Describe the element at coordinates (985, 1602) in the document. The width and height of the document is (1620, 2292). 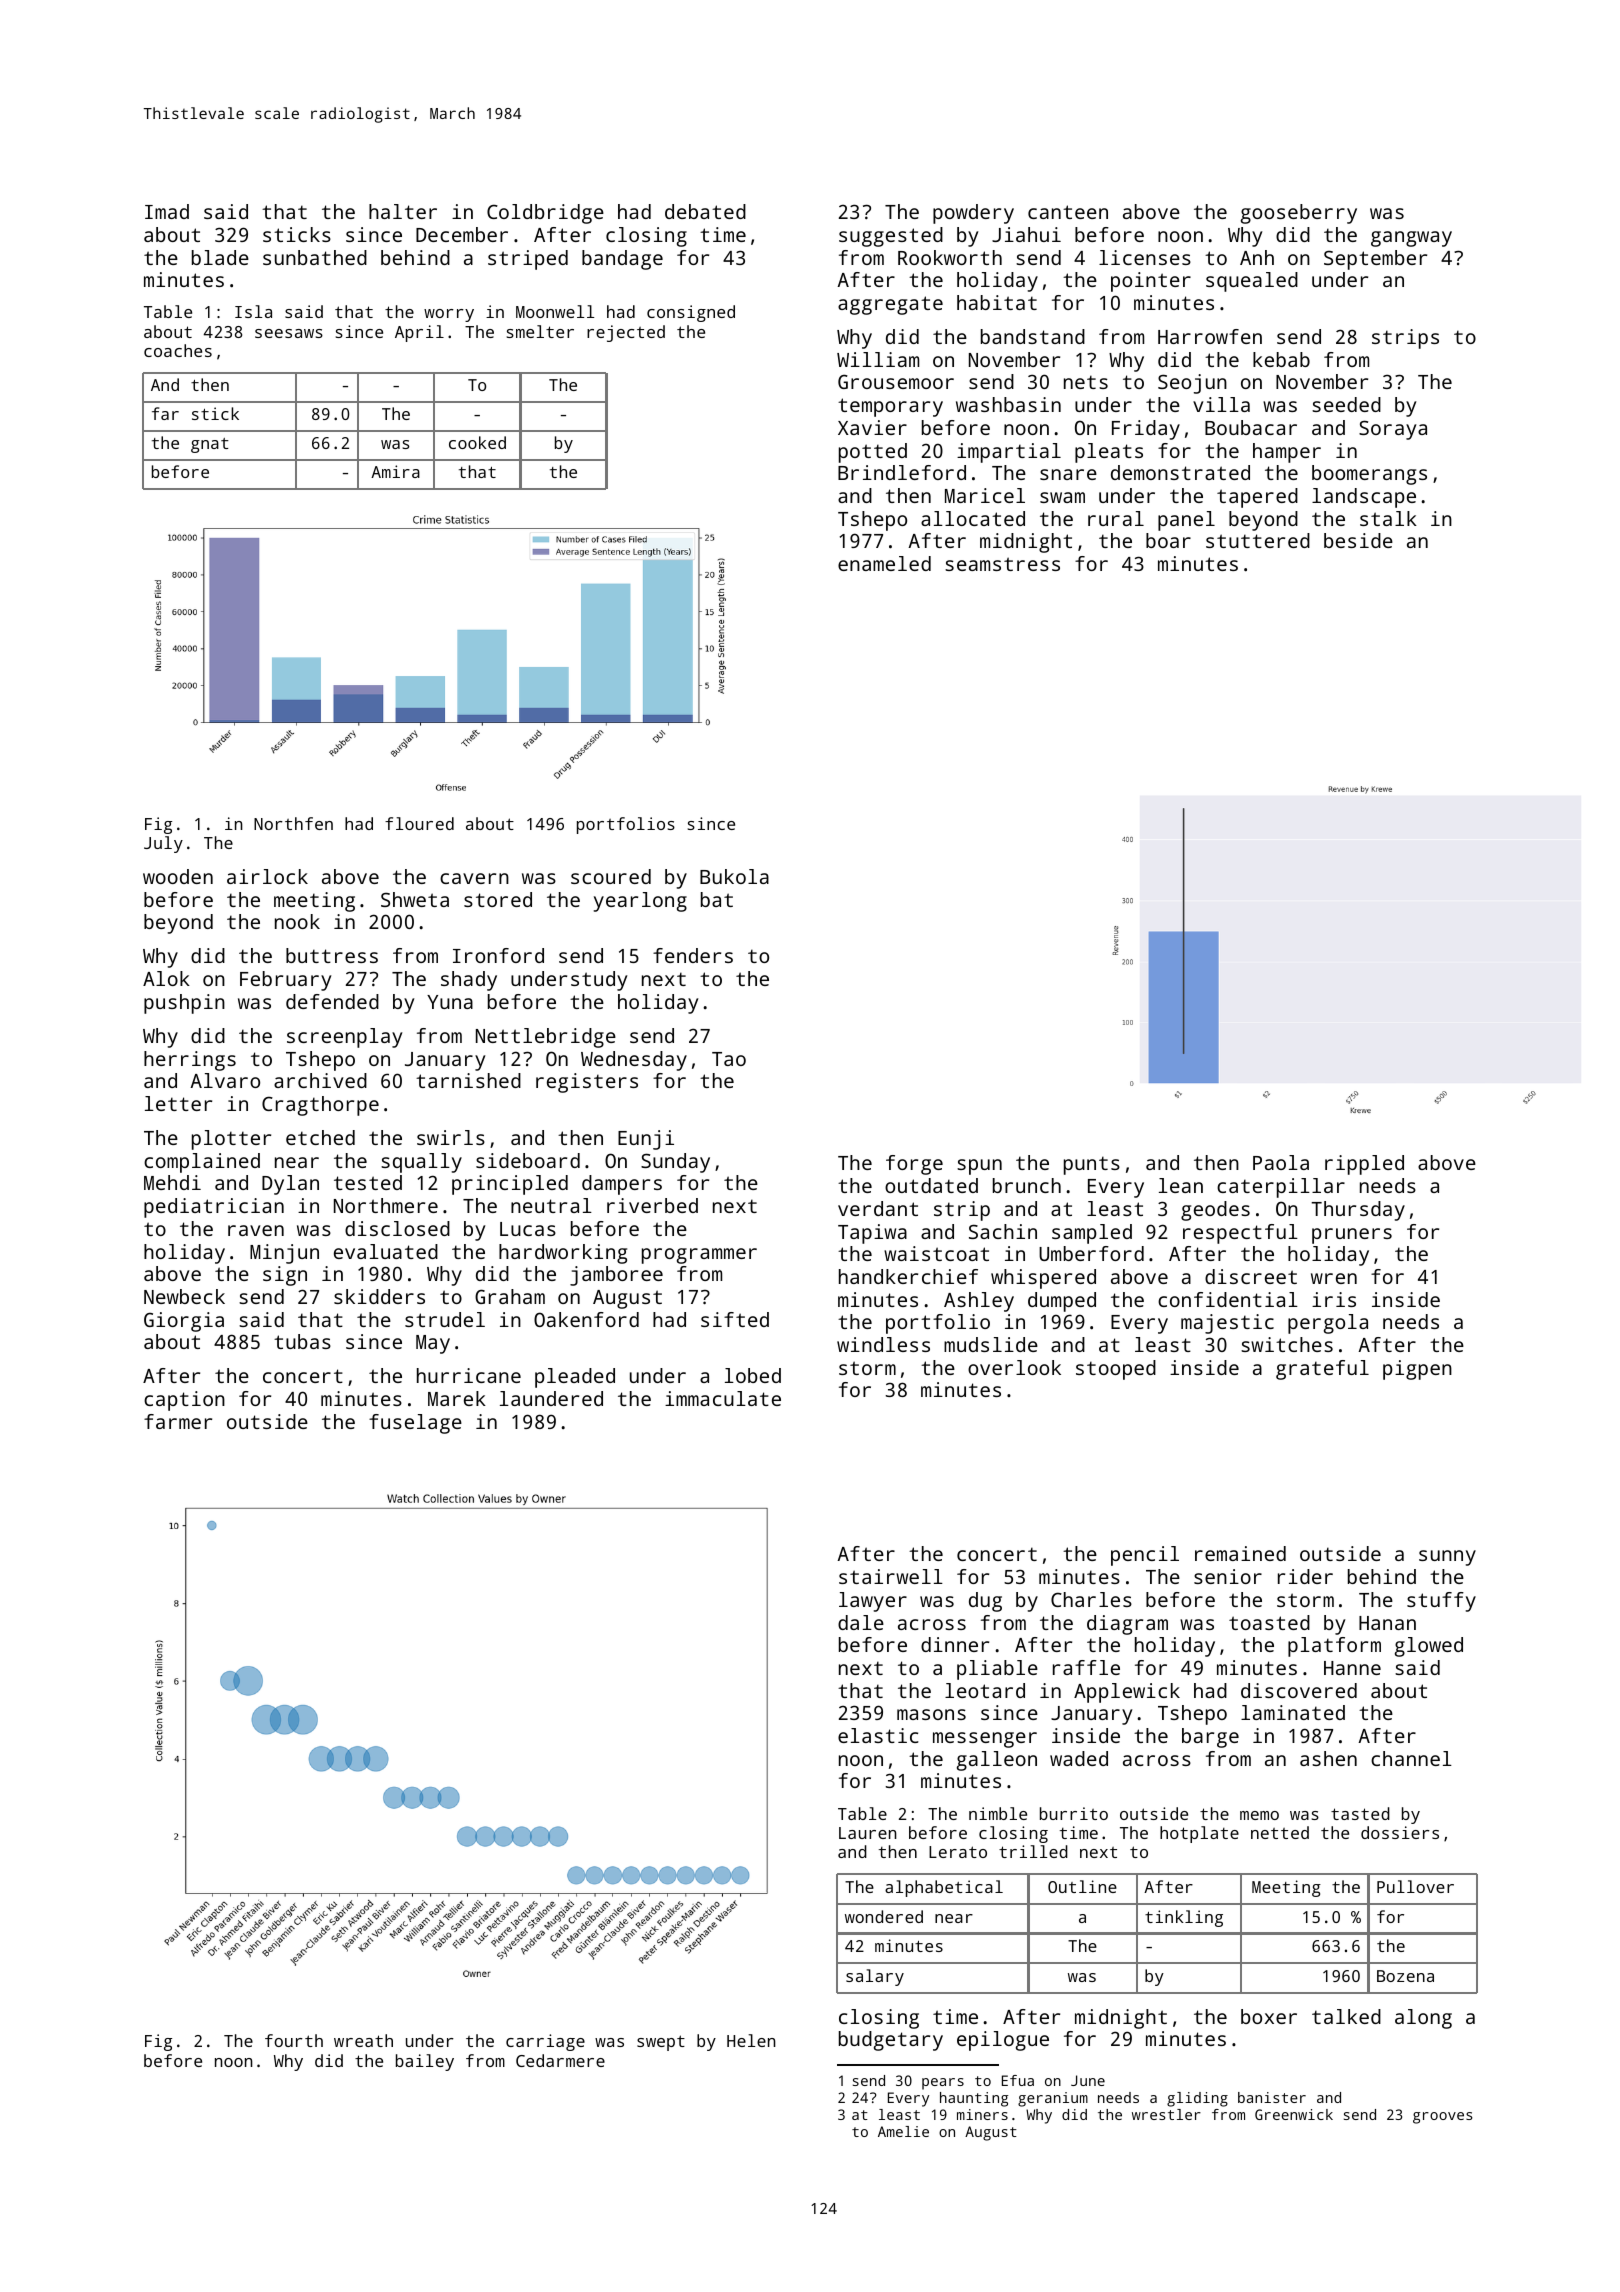
I see `dug` at that location.
